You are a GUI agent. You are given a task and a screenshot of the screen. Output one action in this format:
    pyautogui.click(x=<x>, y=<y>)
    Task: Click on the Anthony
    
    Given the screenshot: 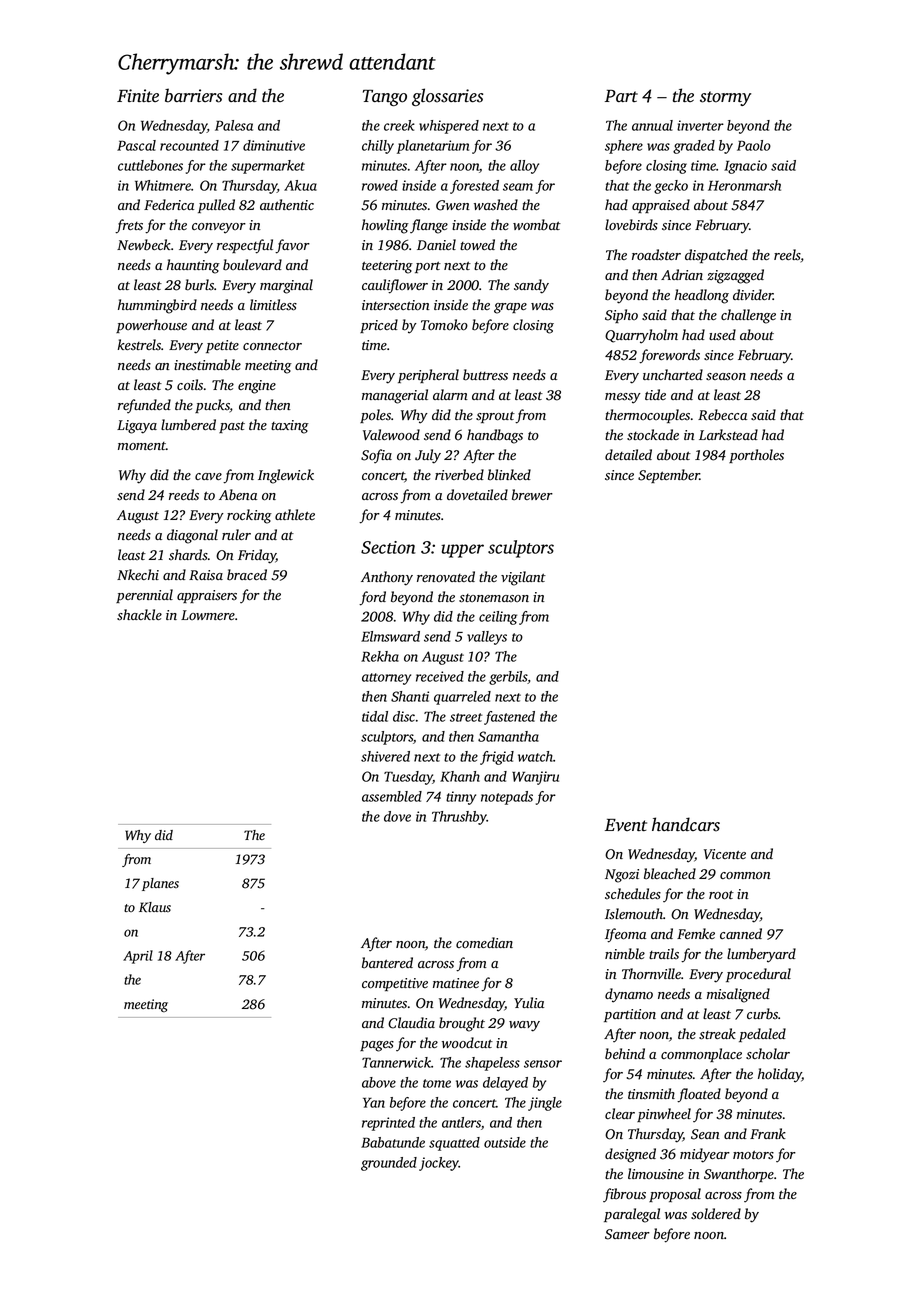 What is the action you would take?
    pyautogui.click(x=387, y=578)
